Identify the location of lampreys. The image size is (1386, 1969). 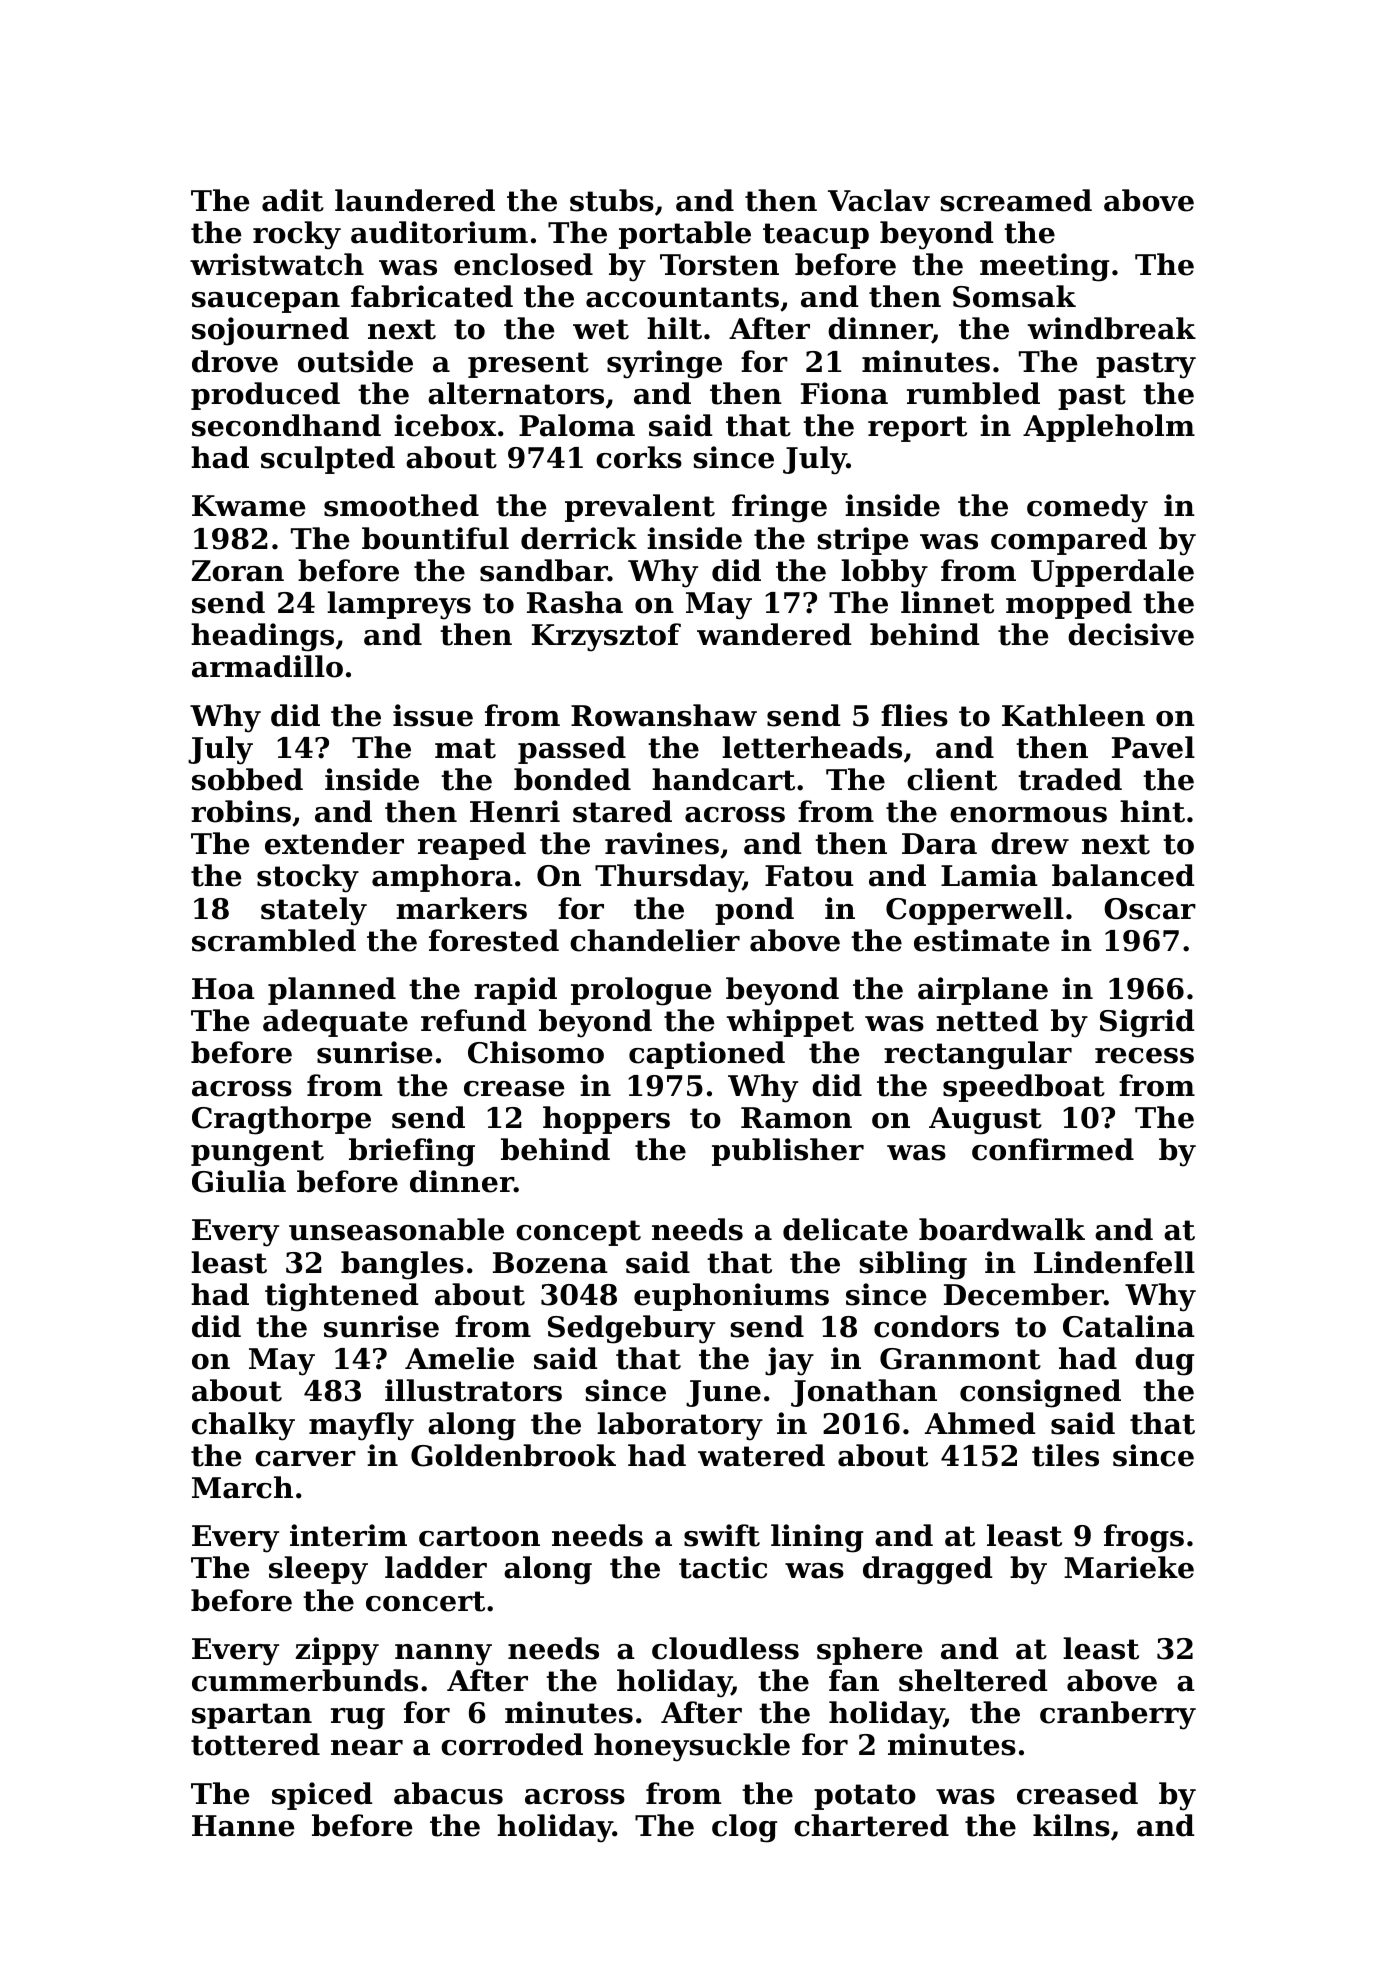
(399, 605).
